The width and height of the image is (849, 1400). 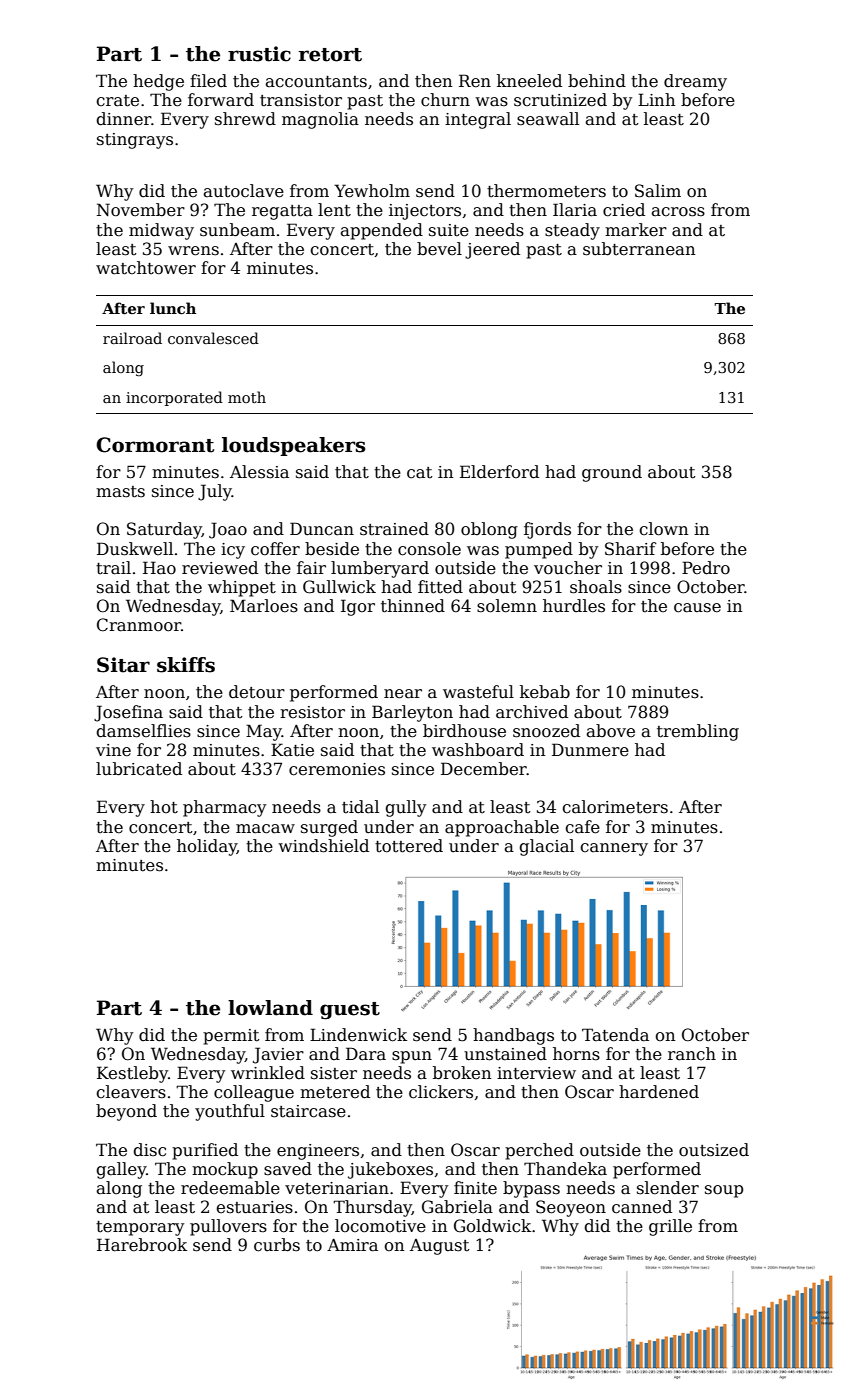 I want to click on handbags, so click(x=513, y=1036).
